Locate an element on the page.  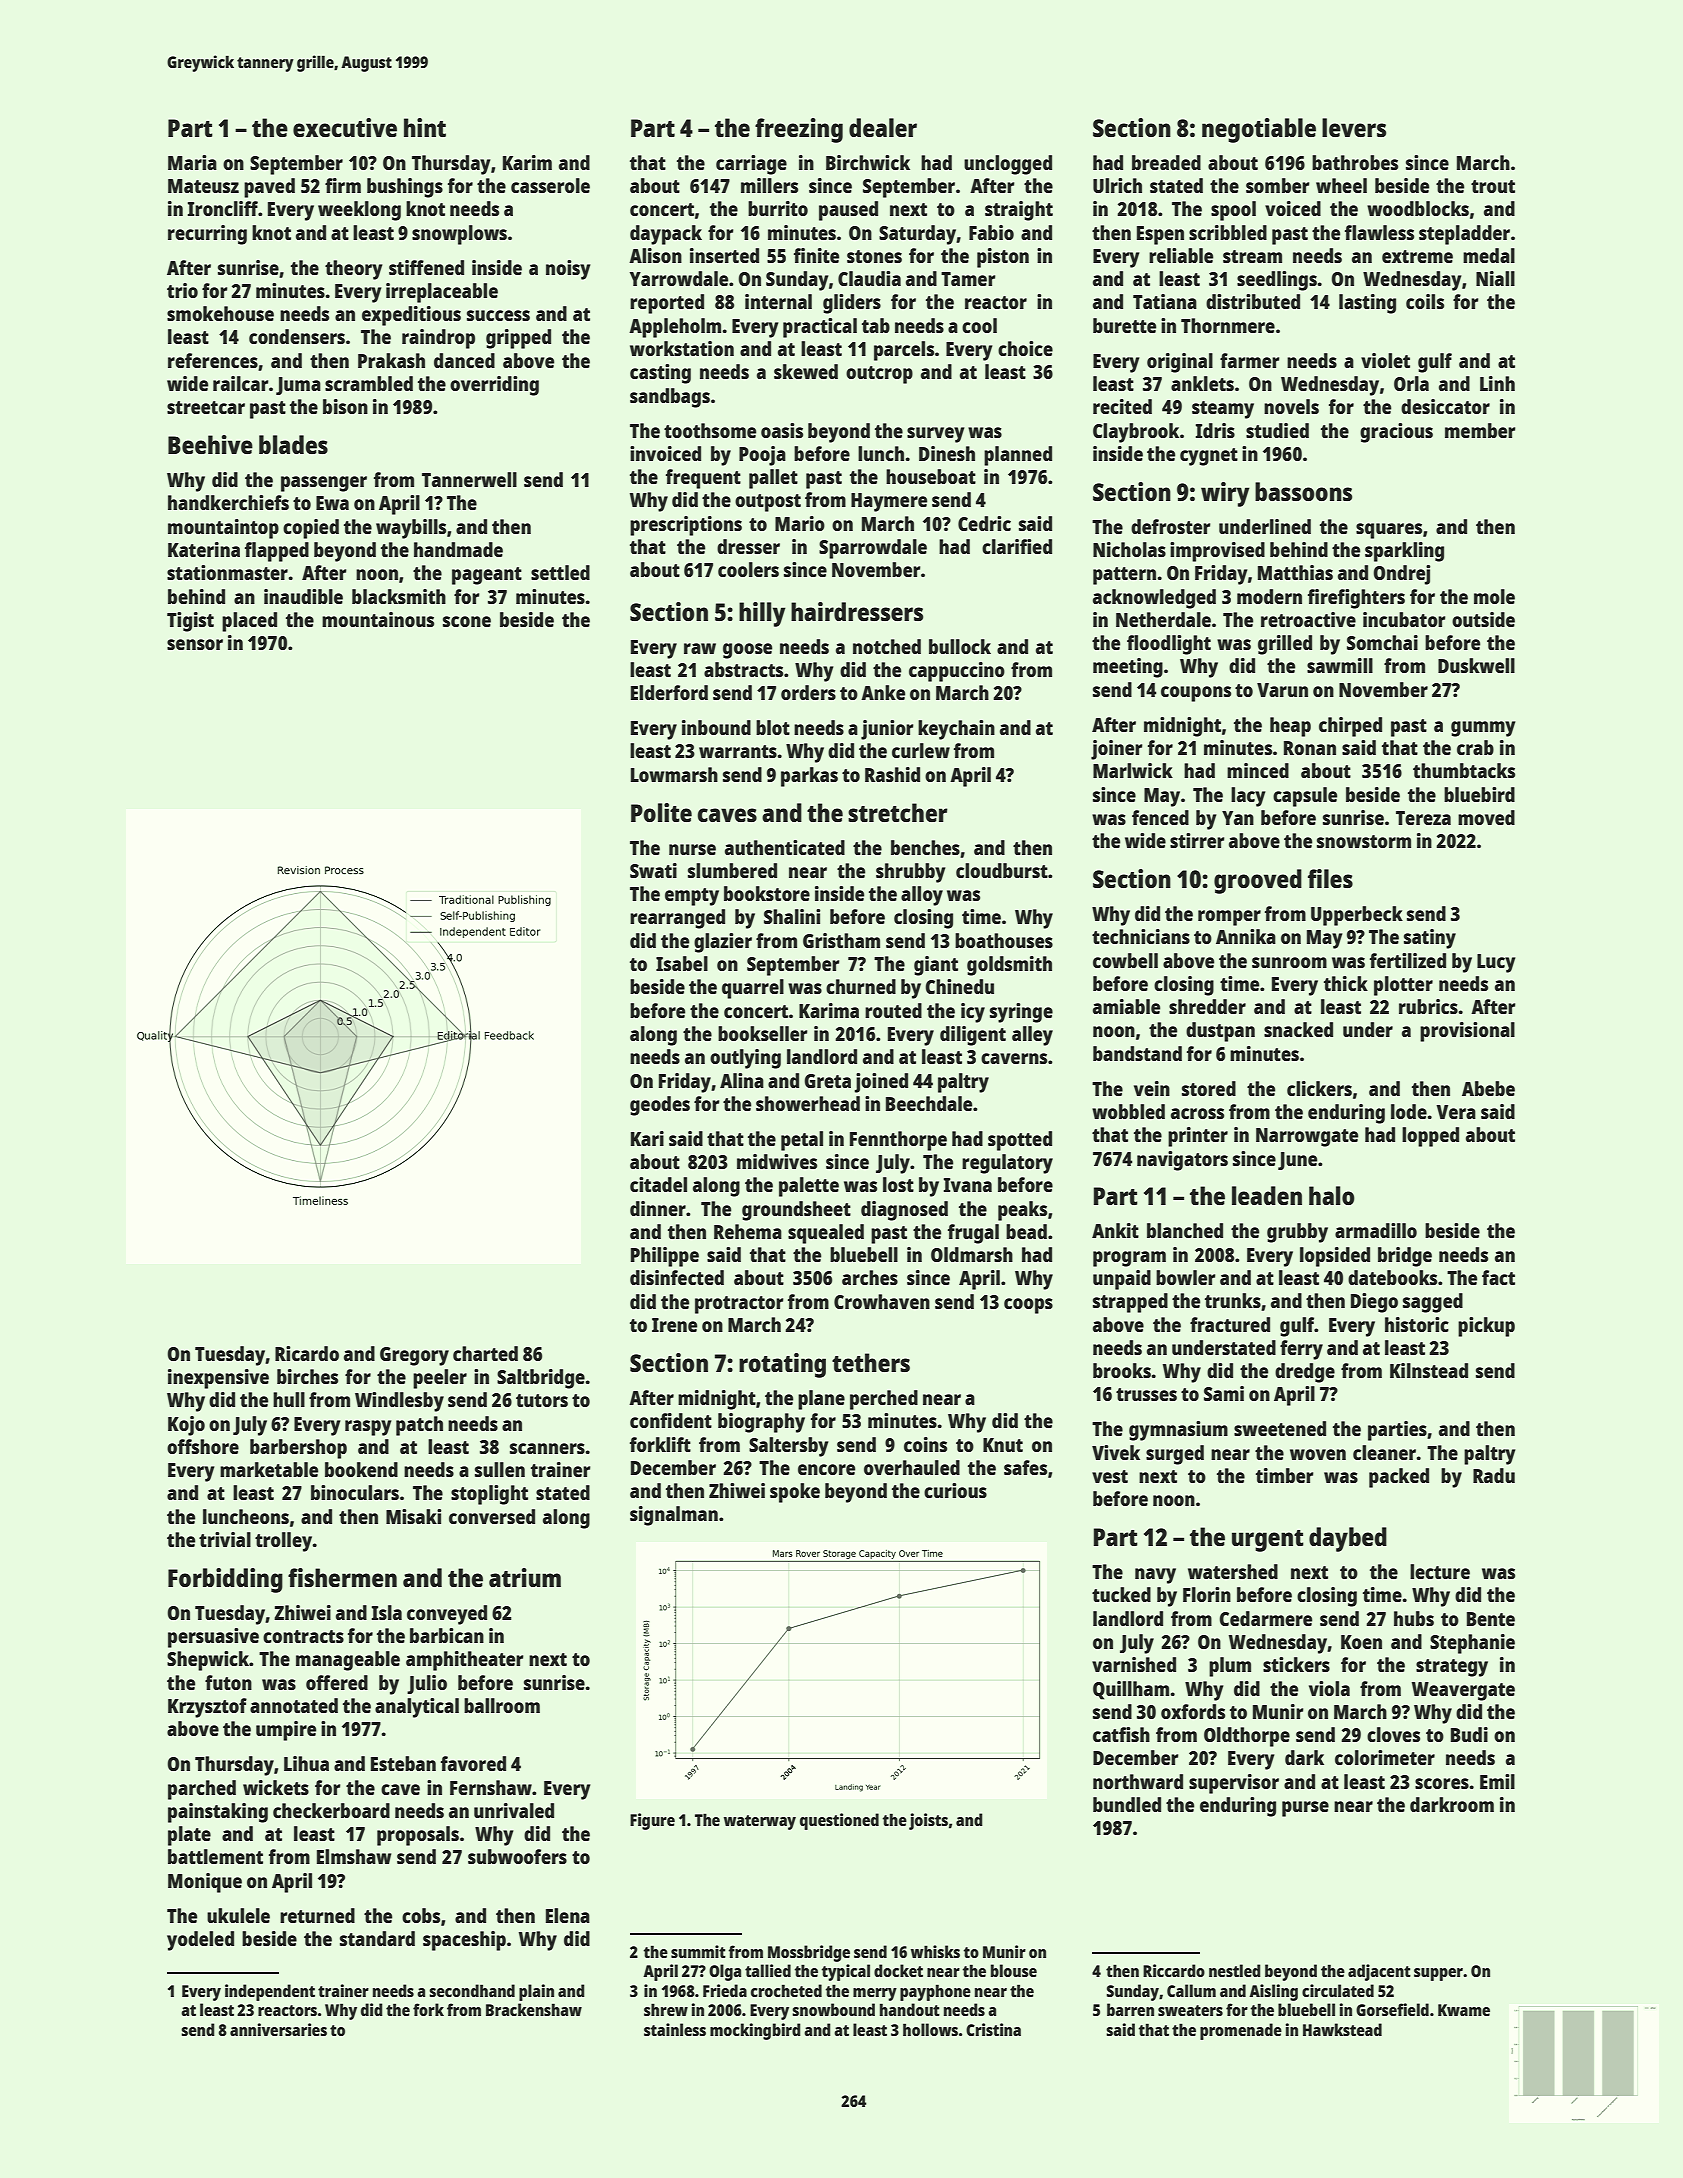
gracious is located at coordinates (1396, 433).
